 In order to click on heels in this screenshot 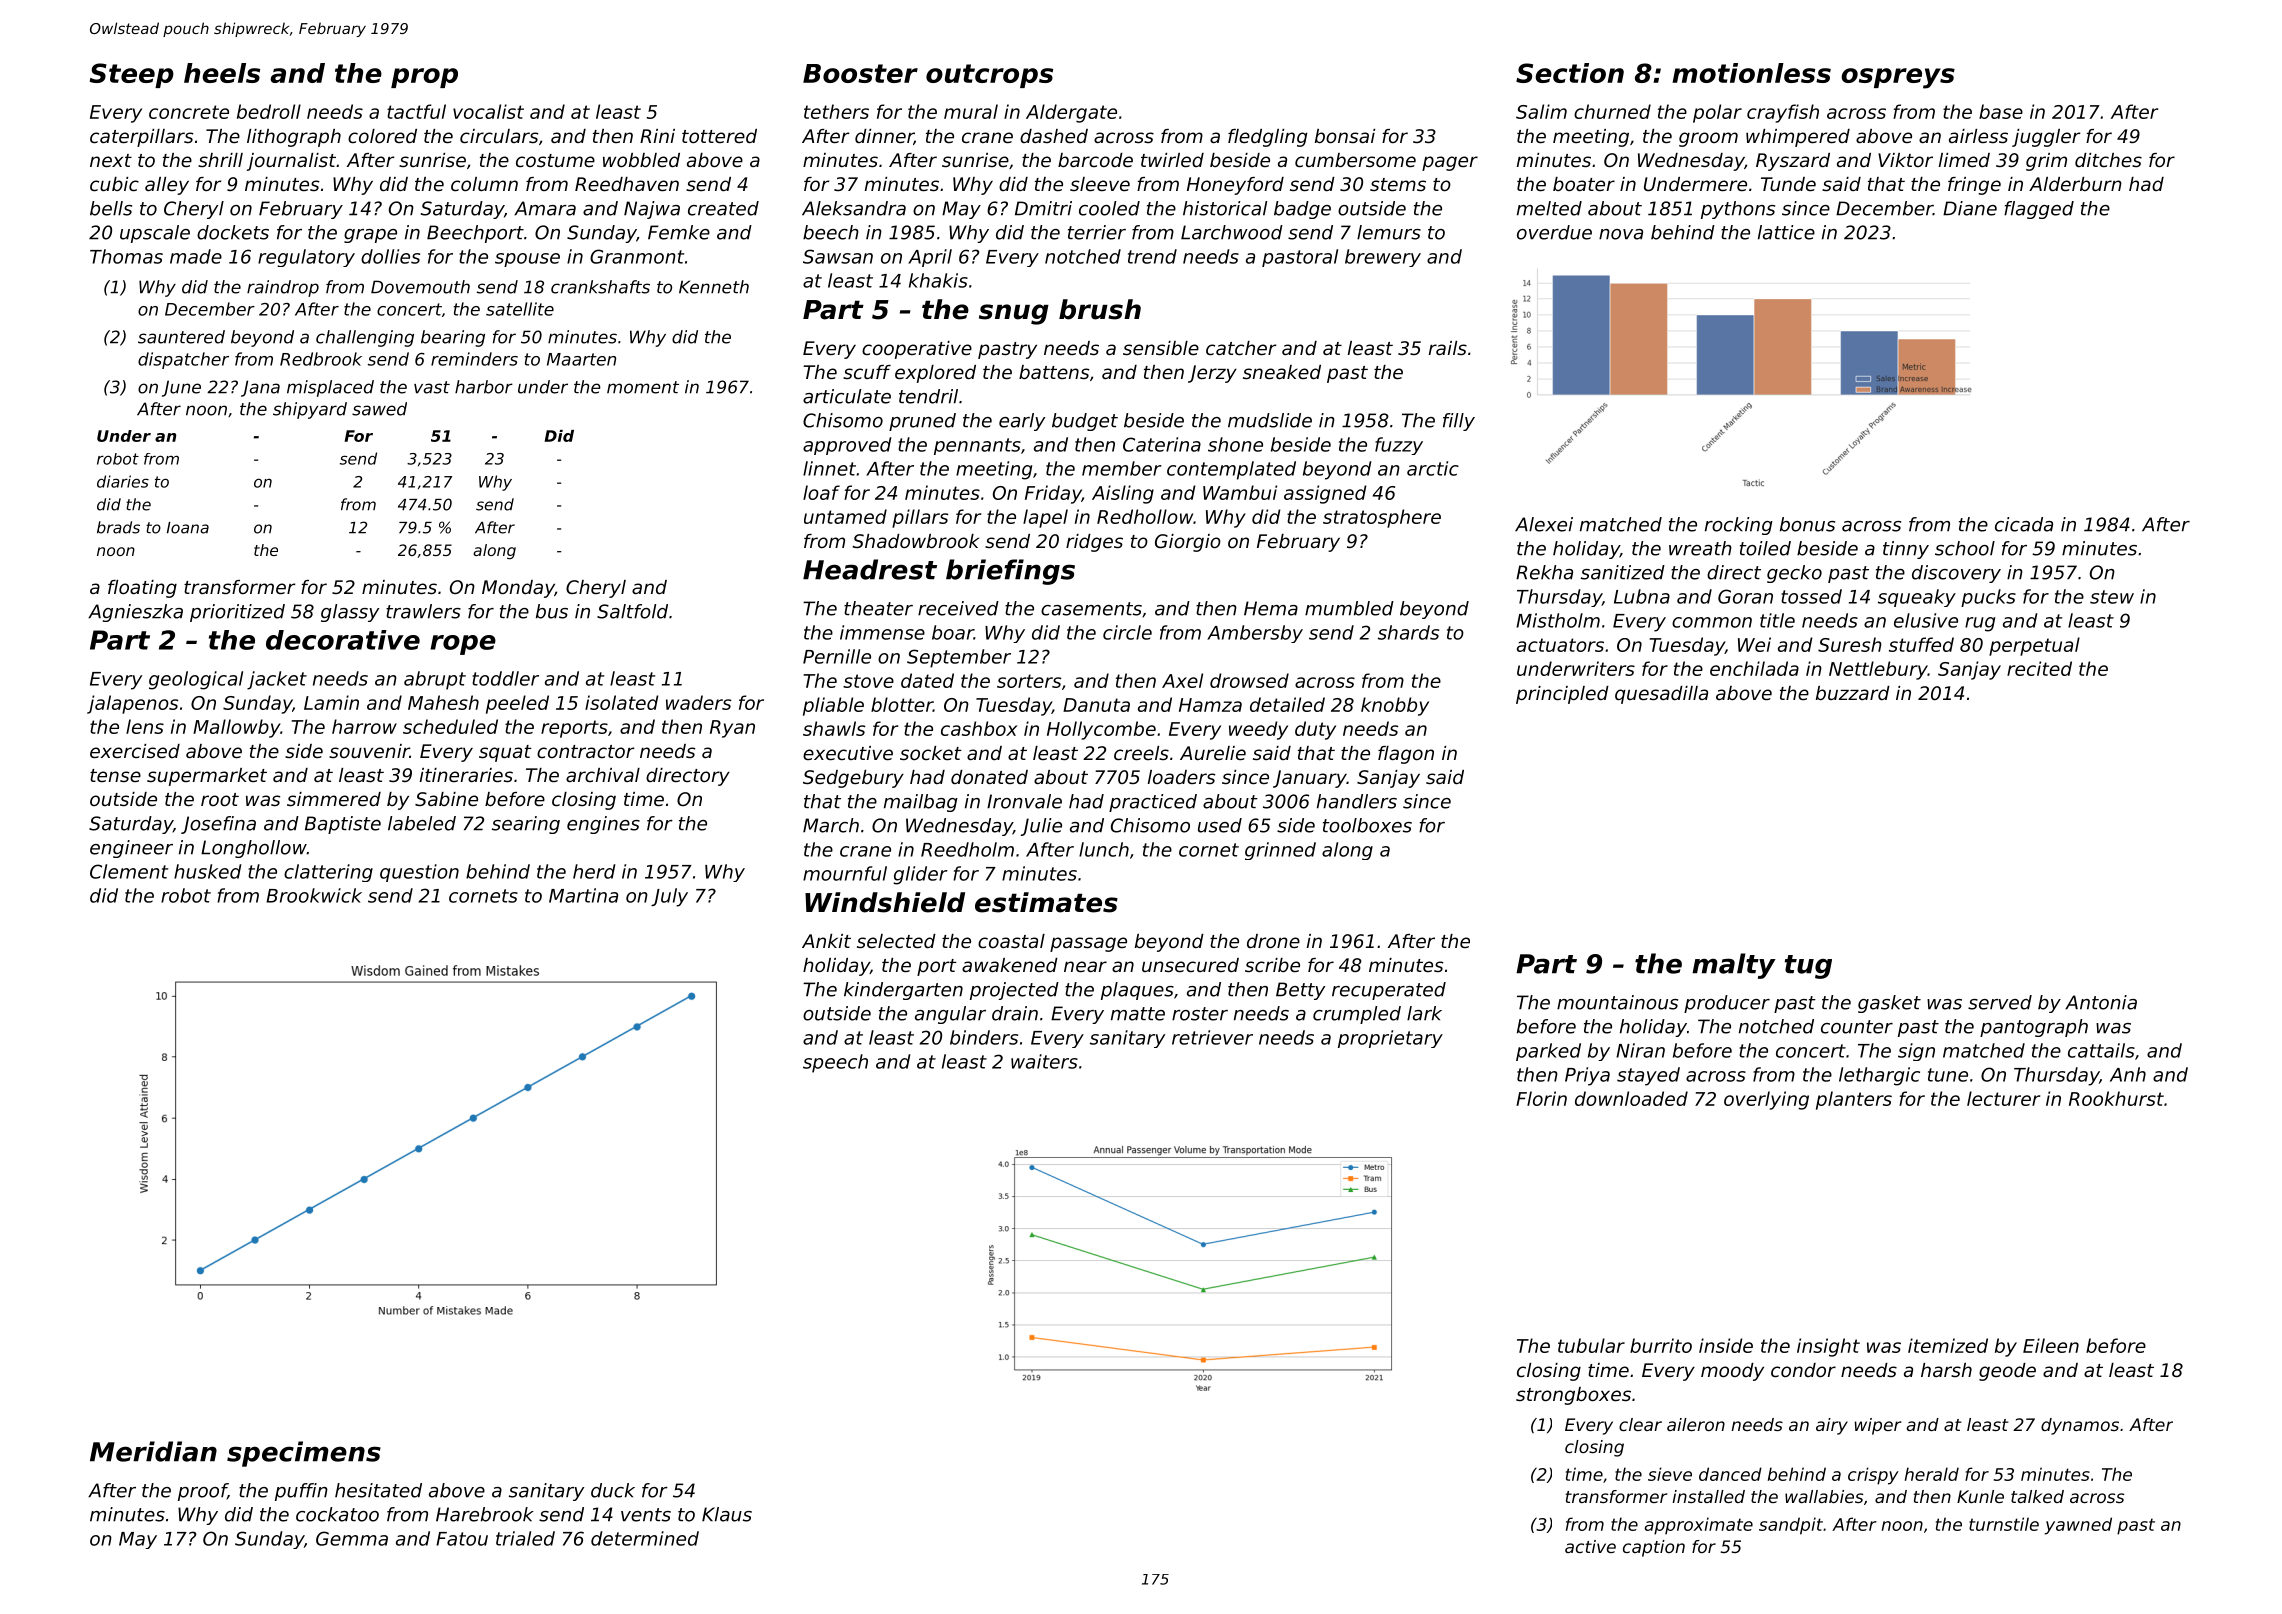, I will do `click(222, 73)`.
